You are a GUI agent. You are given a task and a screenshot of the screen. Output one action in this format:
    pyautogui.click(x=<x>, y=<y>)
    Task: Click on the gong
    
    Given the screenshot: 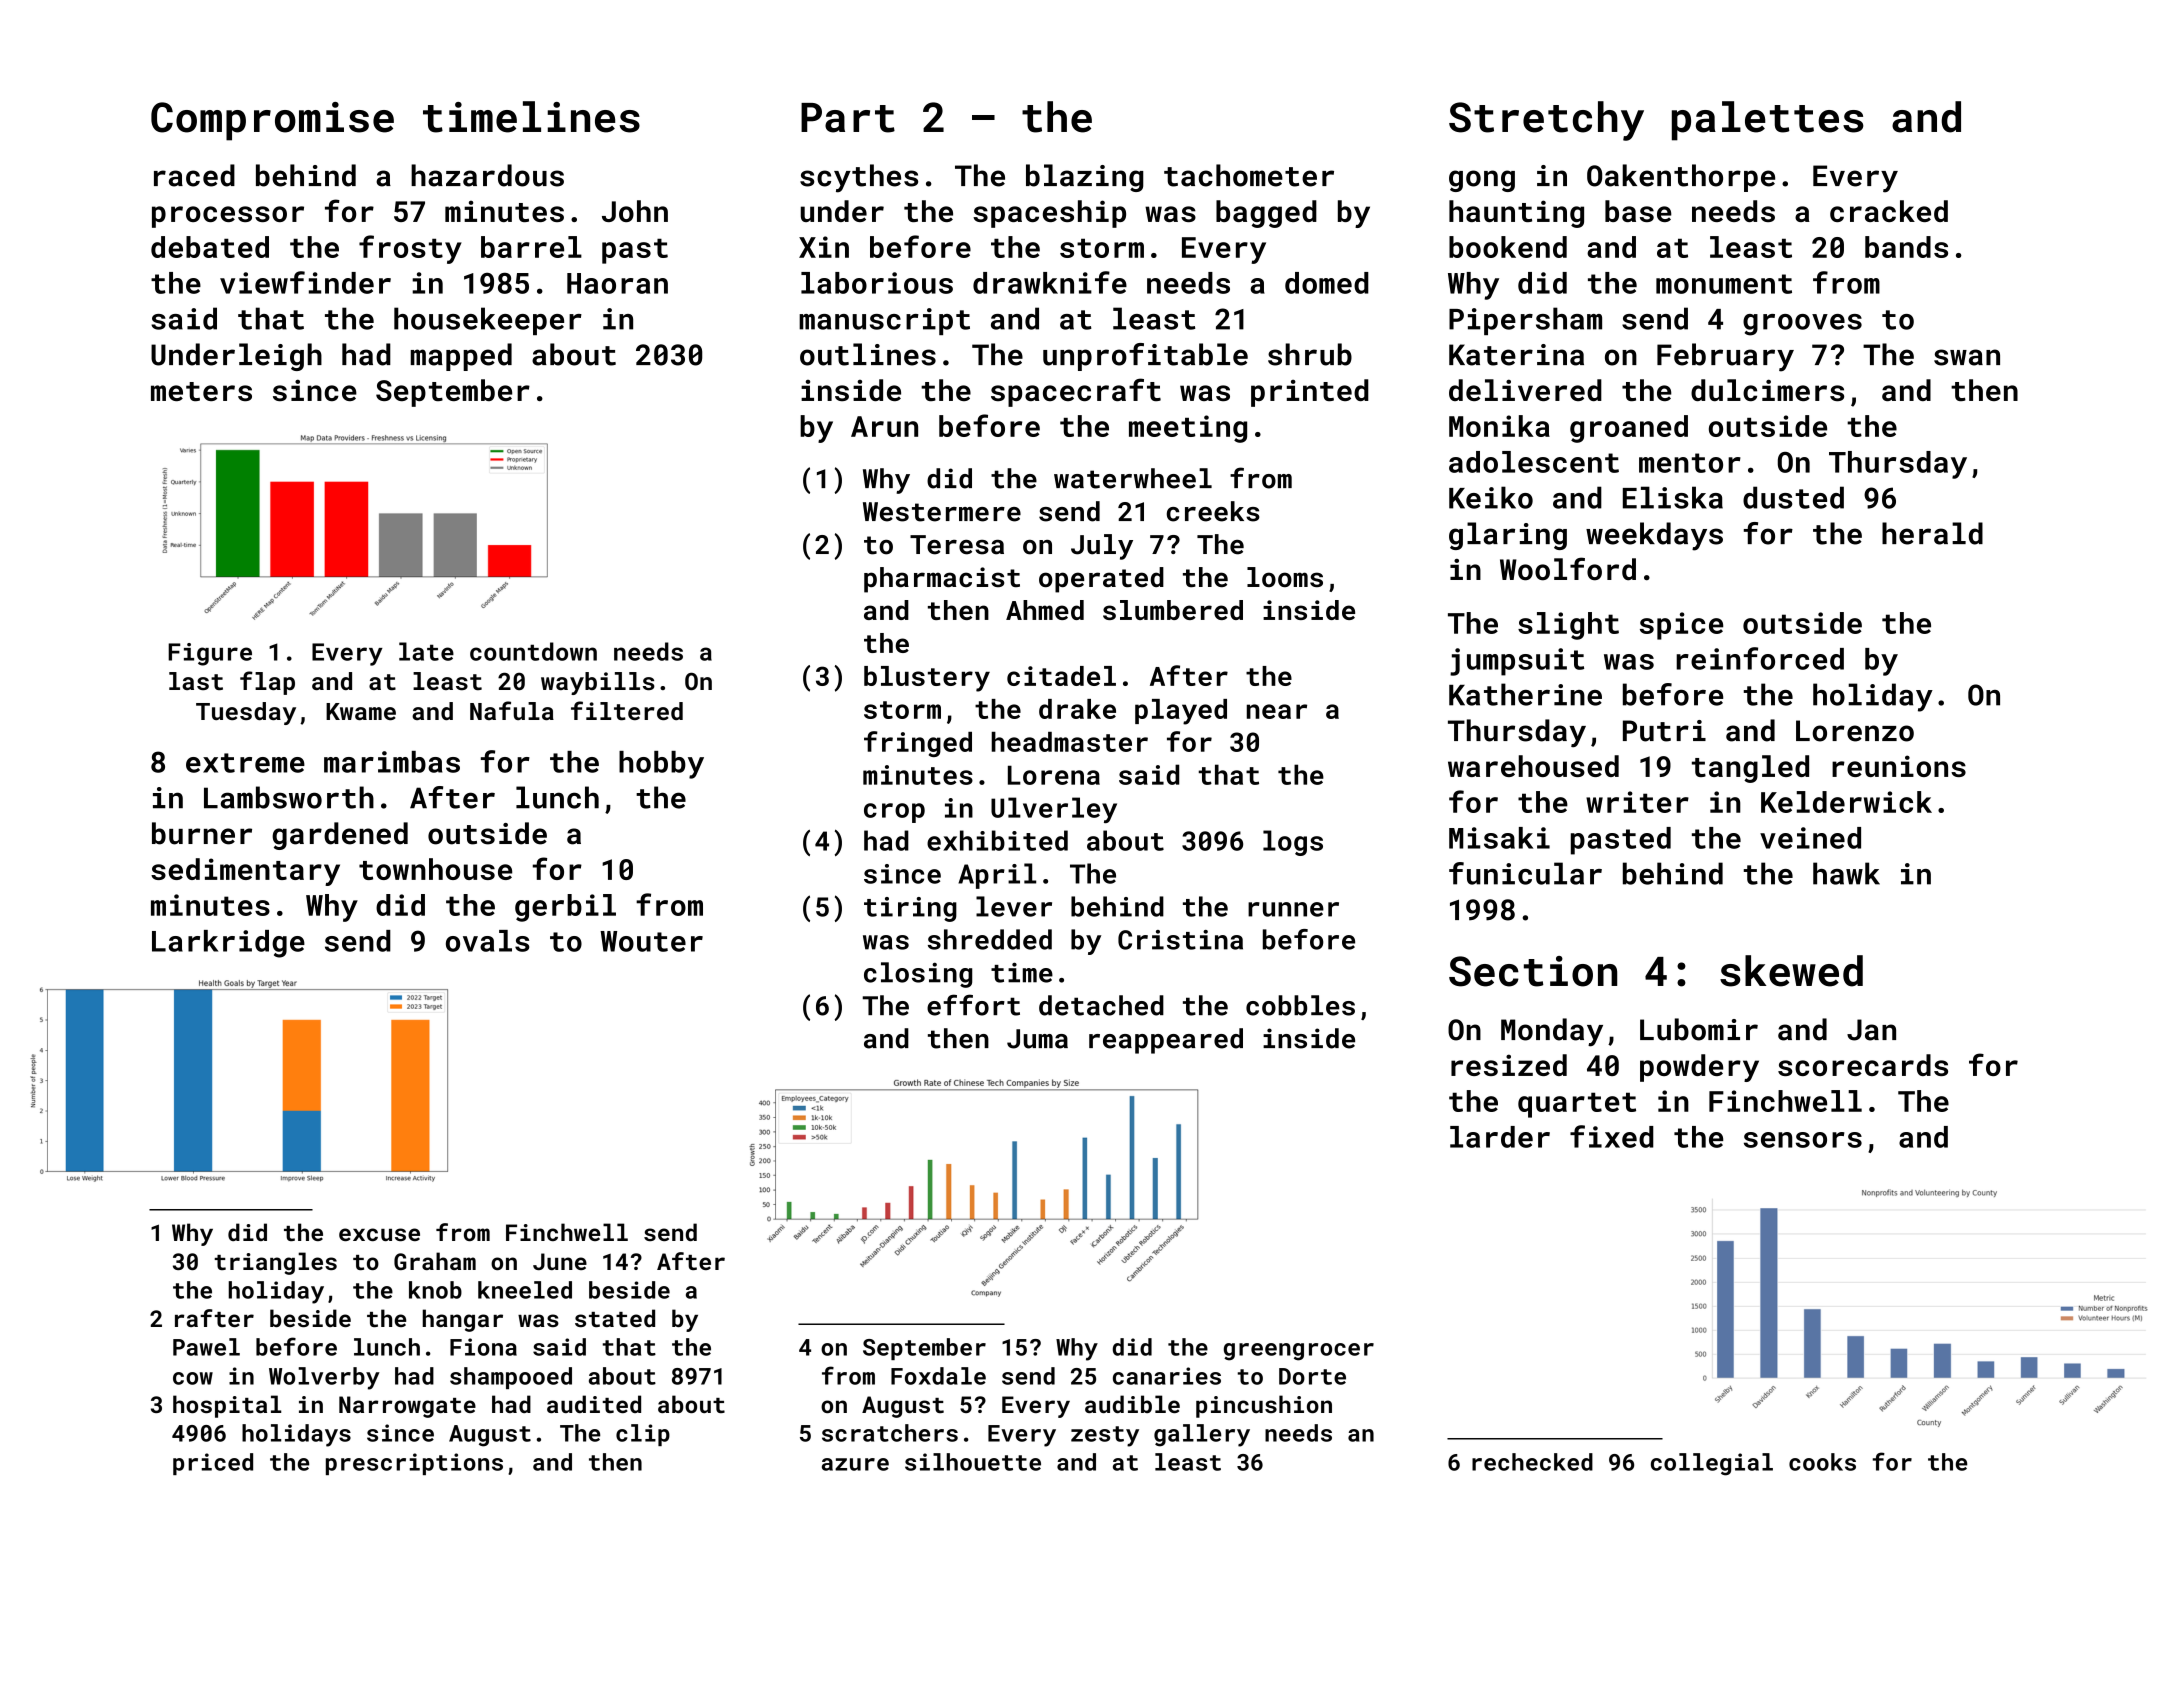 What is the action you would take?
    pyautogui.click(x=1482, y=181)
